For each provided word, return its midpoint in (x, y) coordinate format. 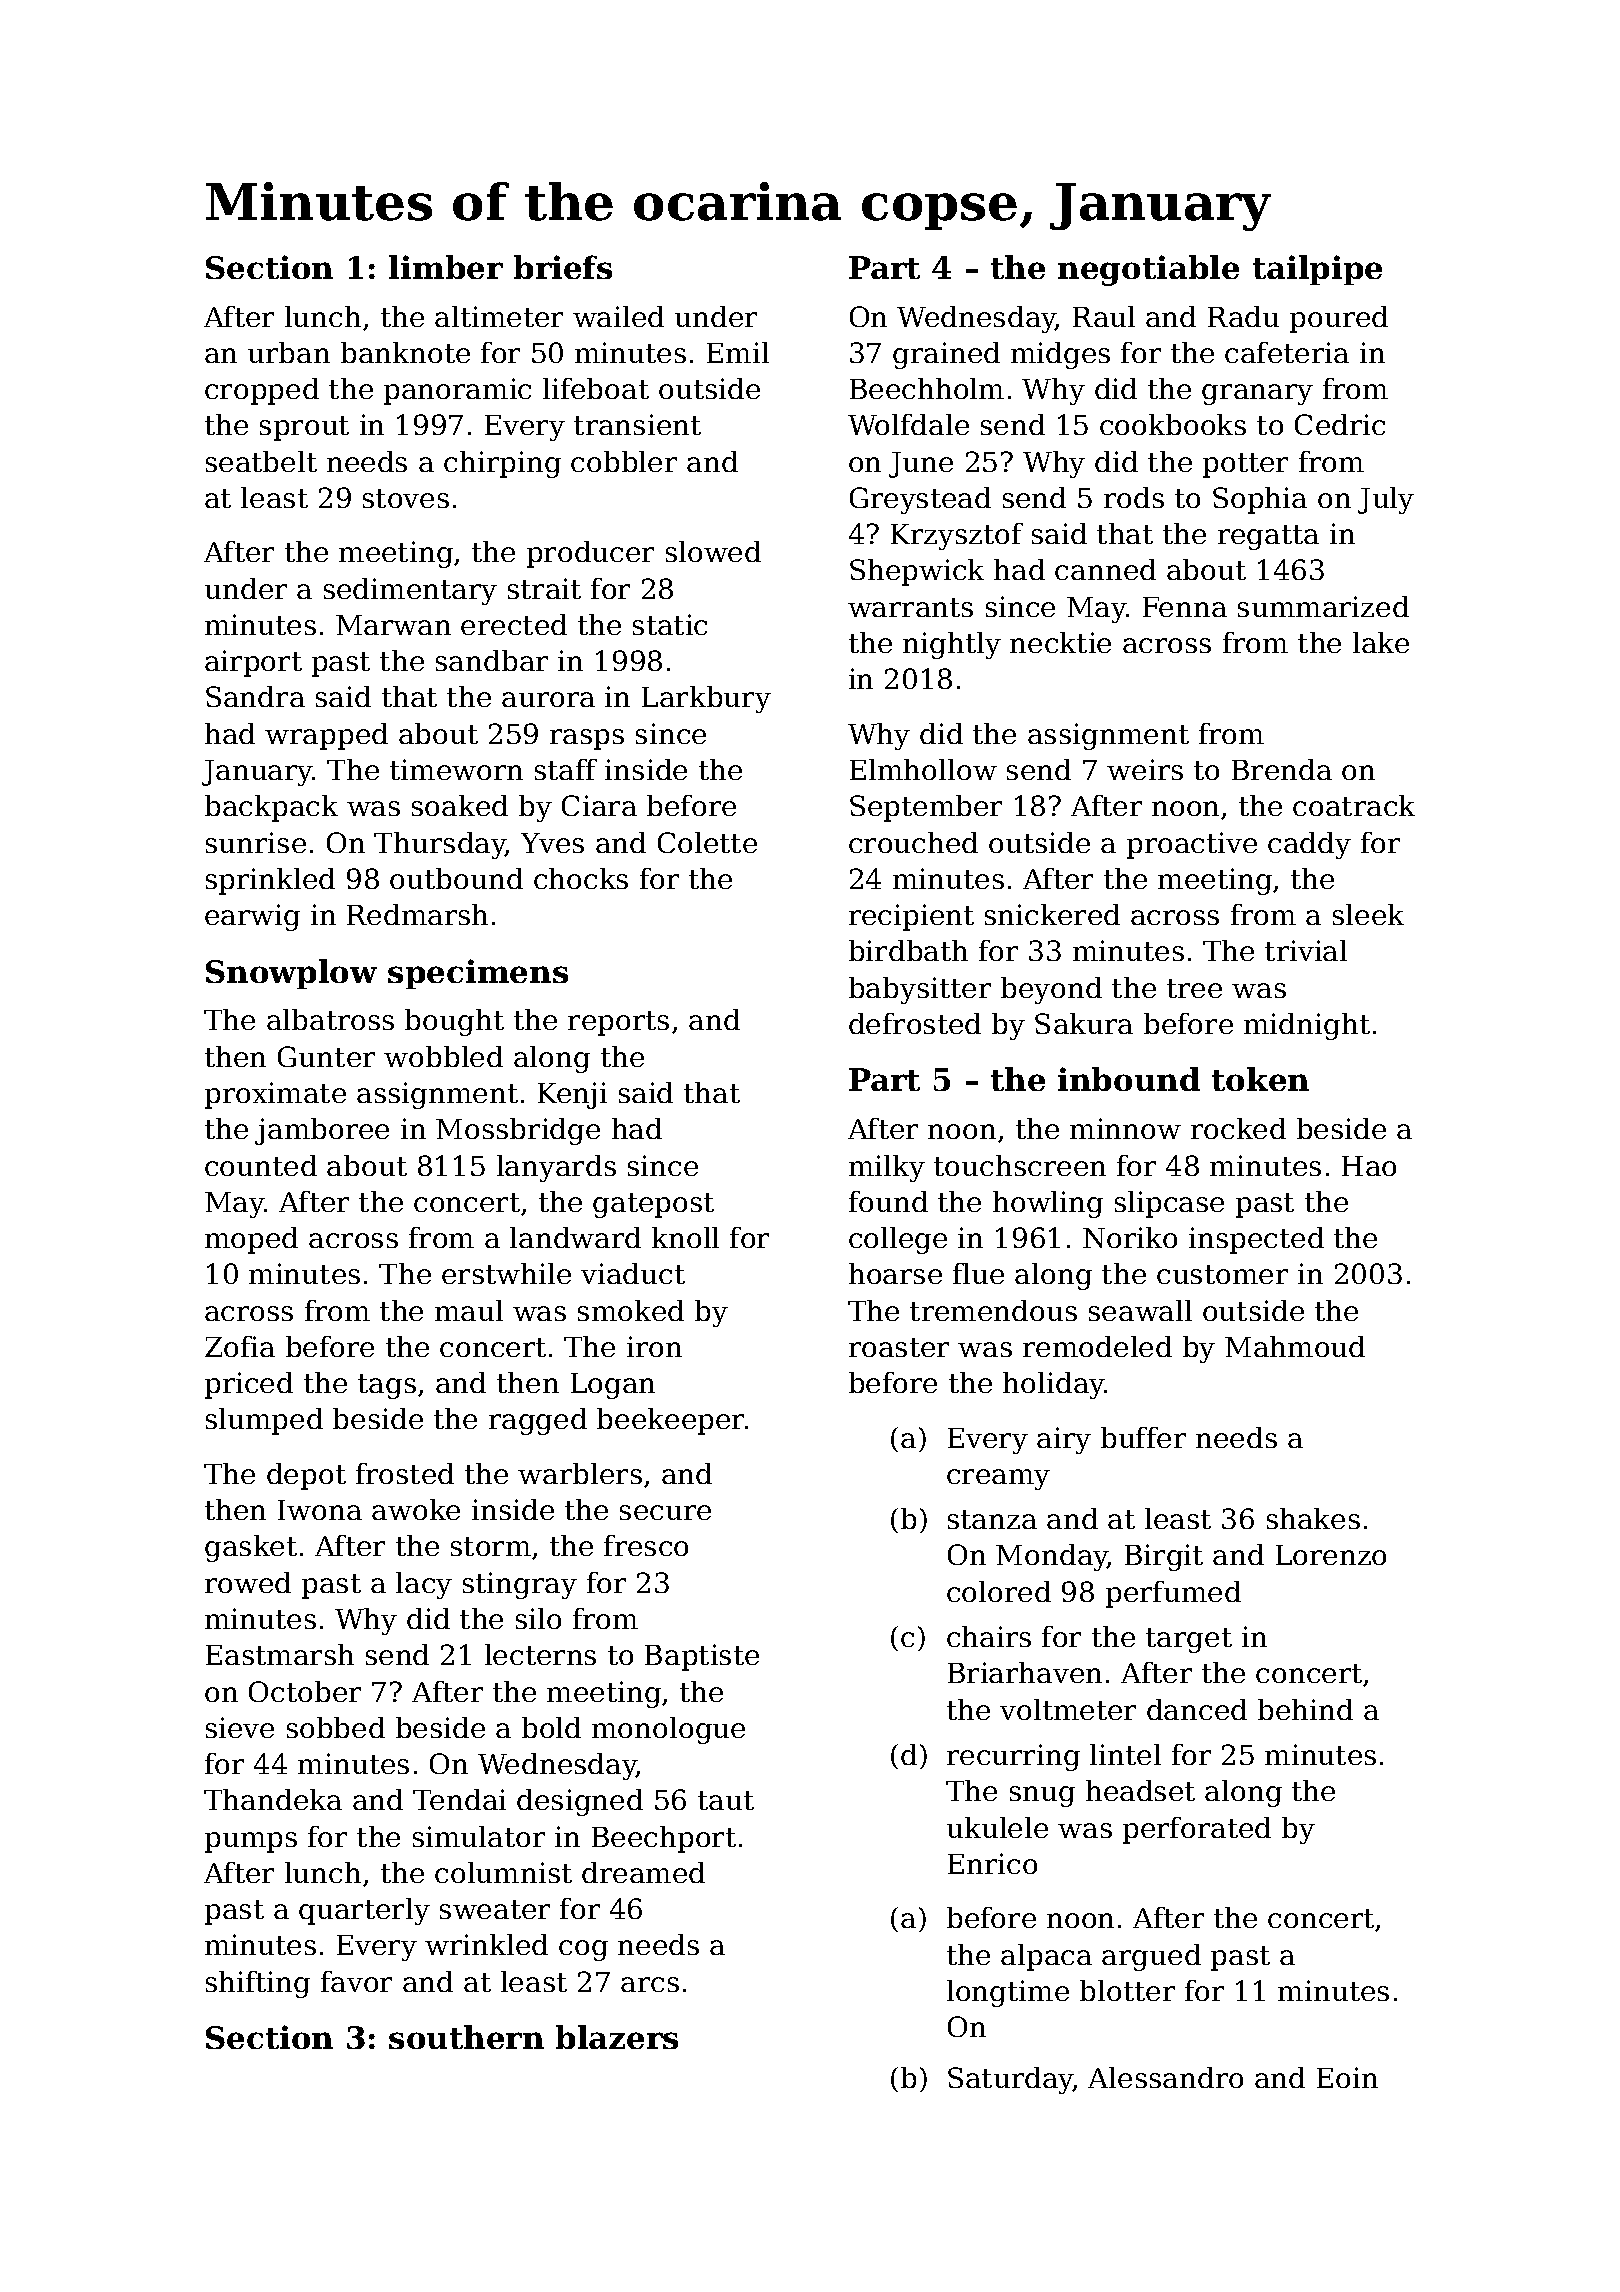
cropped (262, 391)
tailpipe (1317, 270)
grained (946, 355)
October (305, 1691)
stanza (992, 1519)
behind (1305, 1709)
